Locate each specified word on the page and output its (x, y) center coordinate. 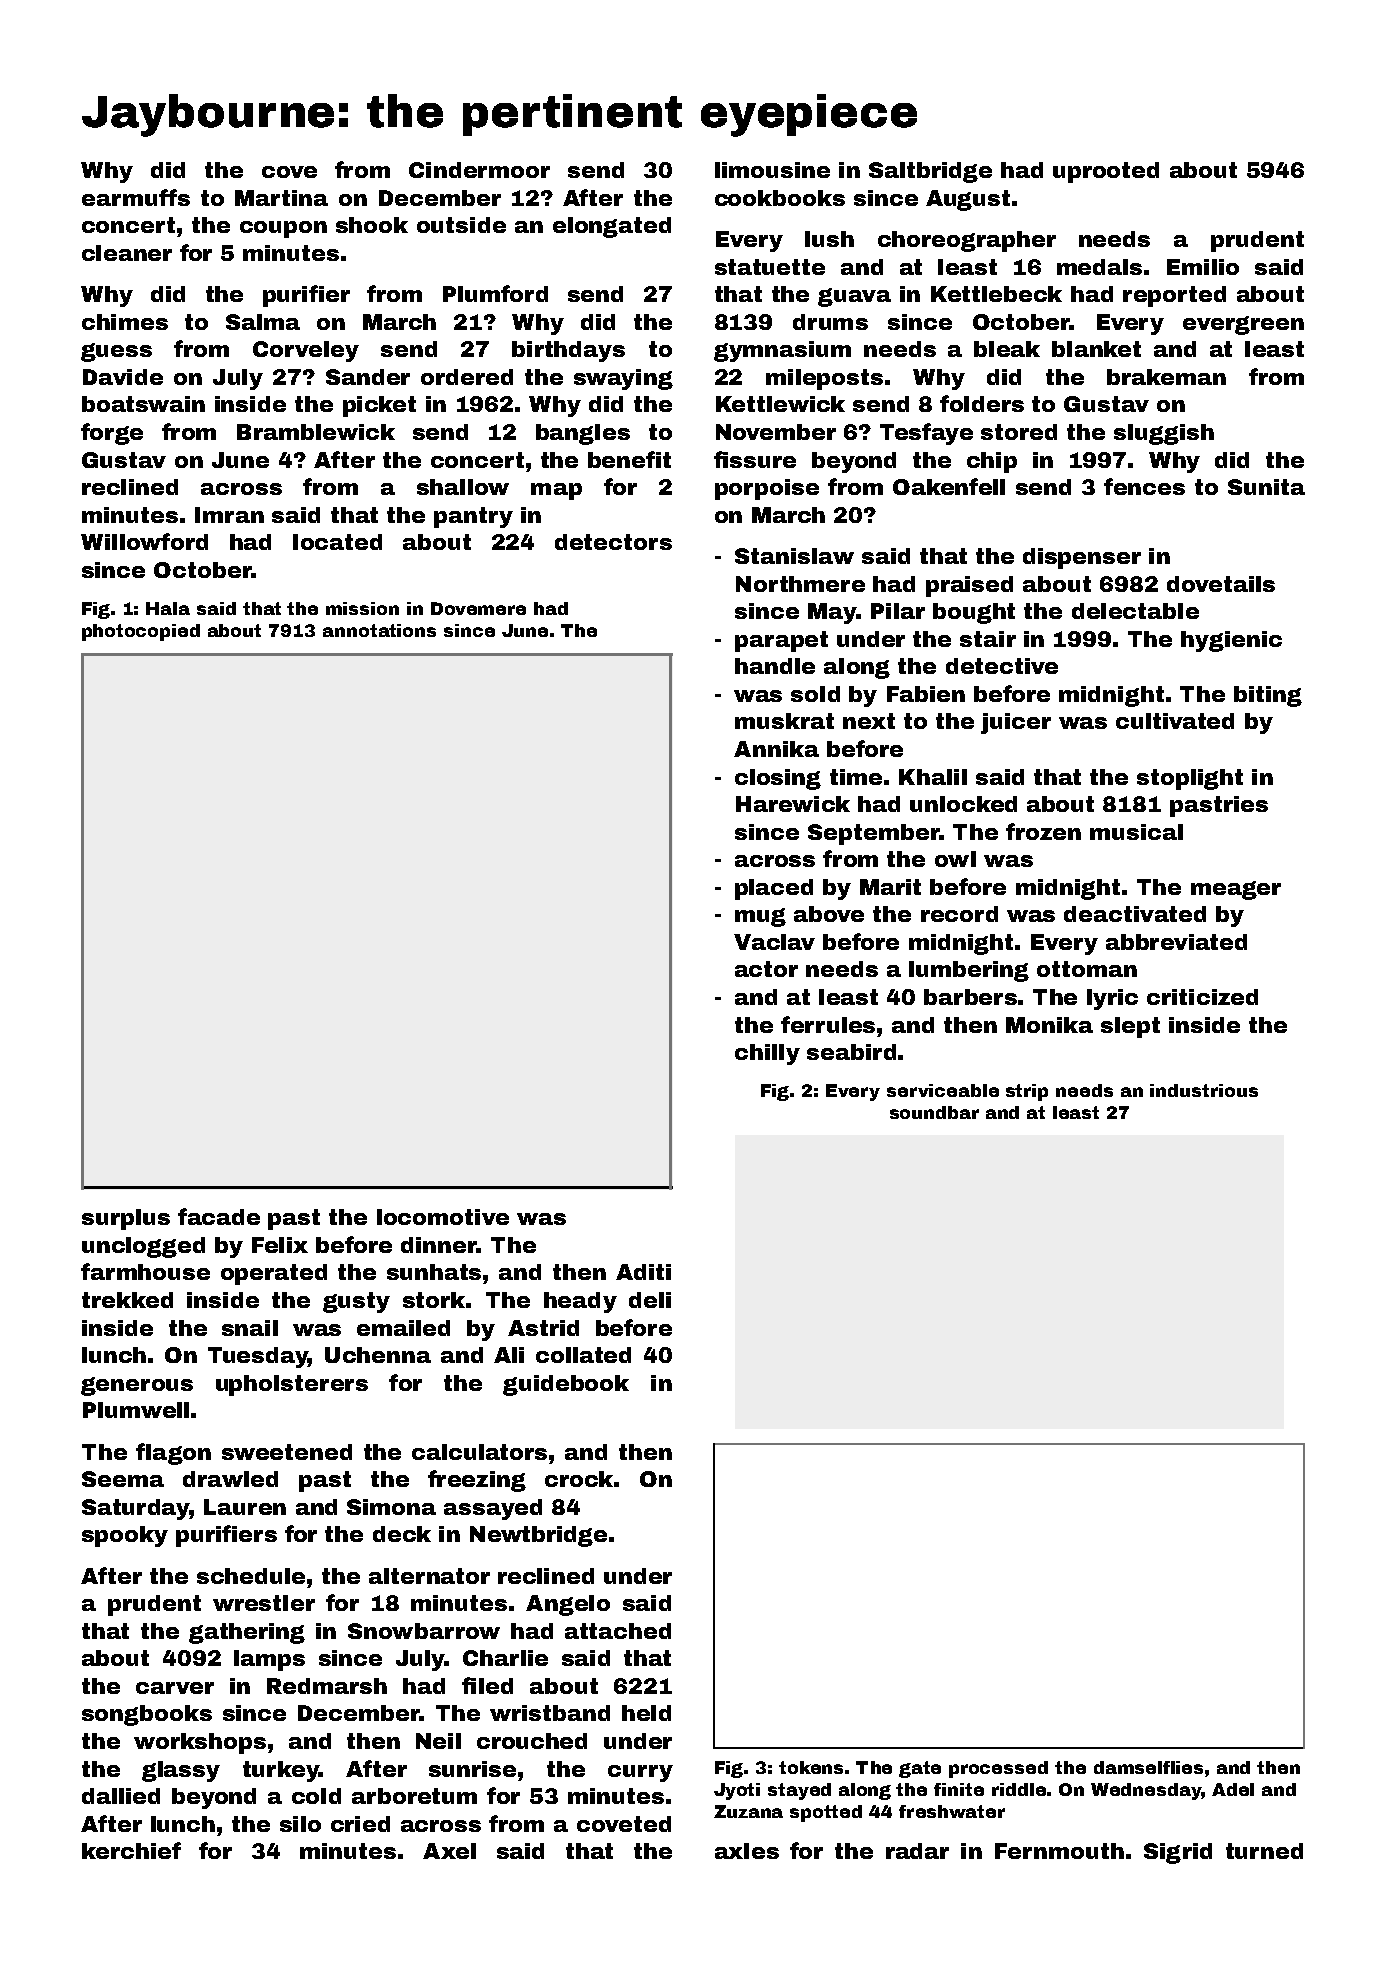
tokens (811, 1767)
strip (1027, 1092)
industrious (1204, 1090)
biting (1268, 696)
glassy (181, 1771)
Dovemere (478, 608)
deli (650, 1300)
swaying (623, 379)
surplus (126, 1219)
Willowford (144, 541)
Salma (263, 322)
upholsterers (292, 1385)
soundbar (934, 1112)
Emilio (1203, 267)
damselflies (1148, 1767)
